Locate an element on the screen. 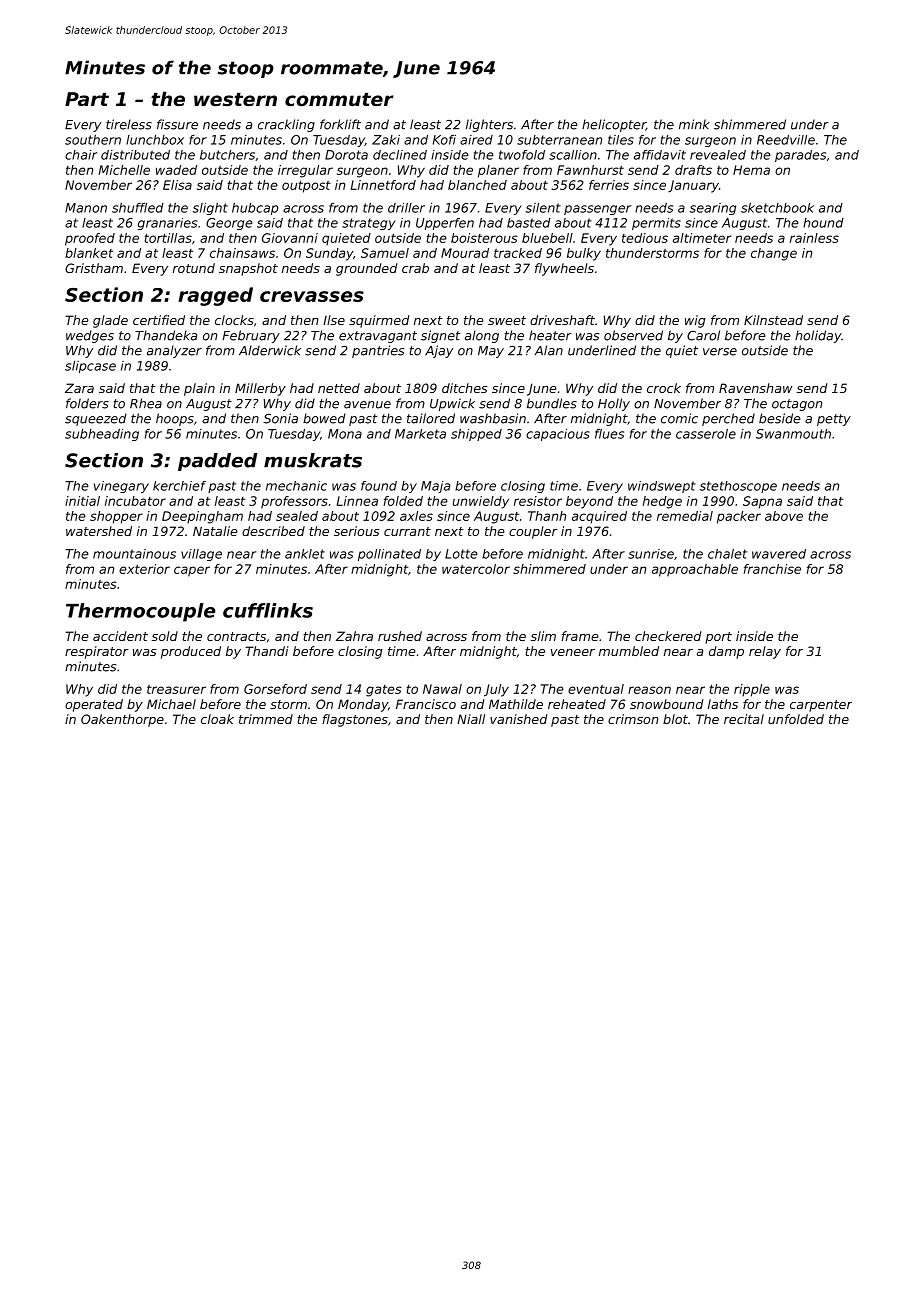 The image size is (924, 1308). tracked is located at coordinates (518, 253).
